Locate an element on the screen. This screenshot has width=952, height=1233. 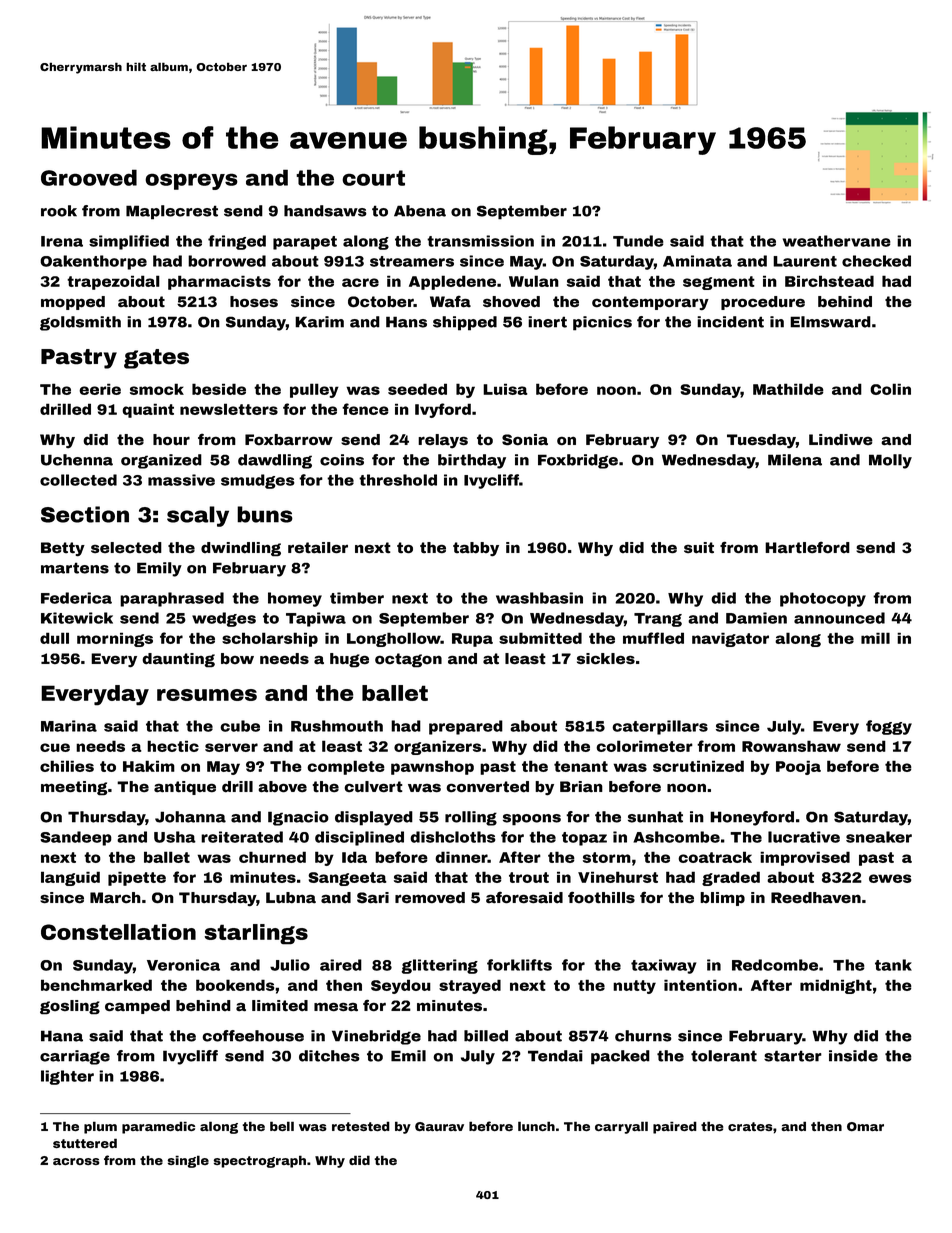
glittering is located at coordinates (440, 966).
